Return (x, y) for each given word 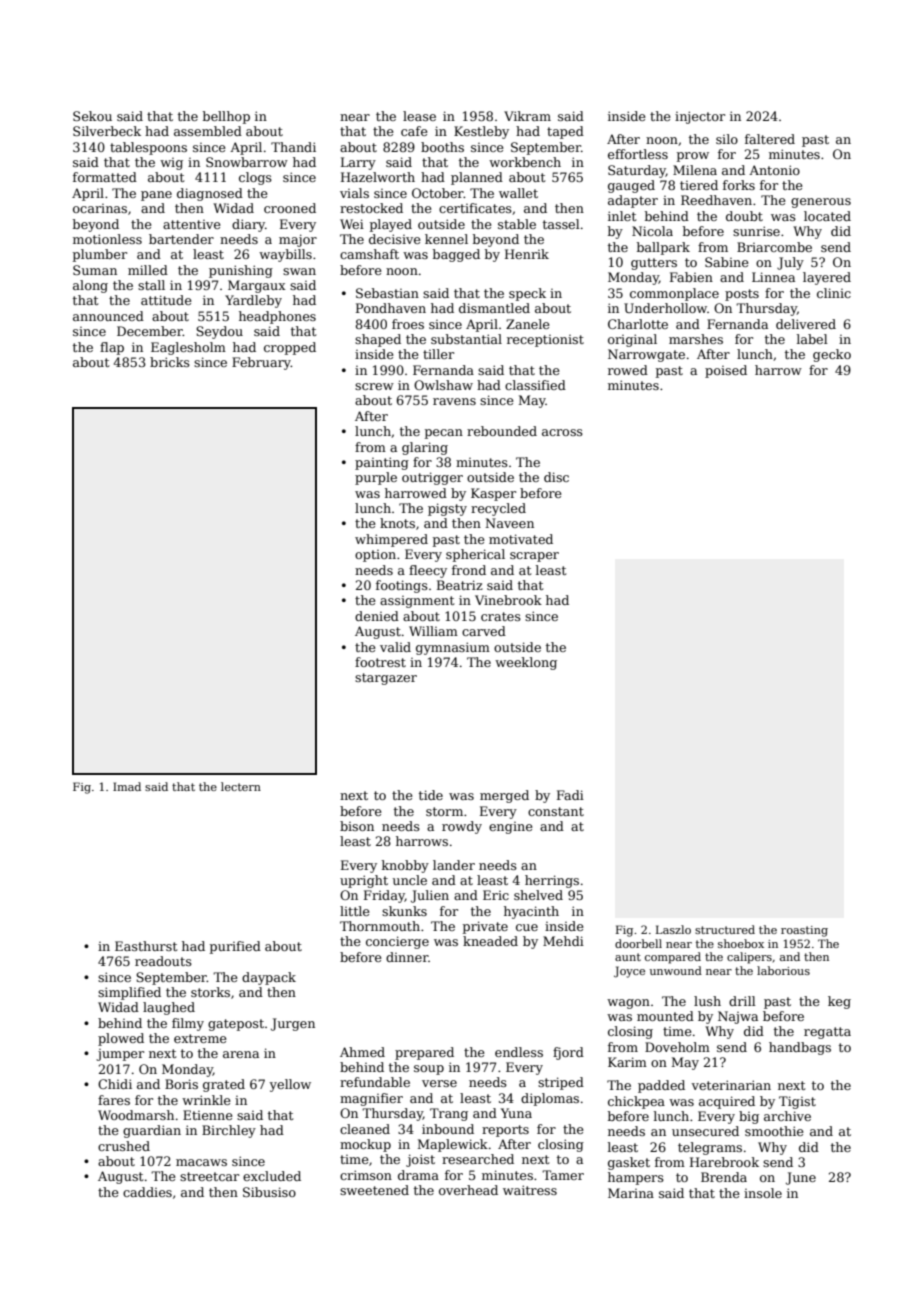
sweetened (374, 1190)
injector (700, 117)
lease (419, 116)
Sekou (92, 116)
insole (763, 1193)
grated (224, 1085)
